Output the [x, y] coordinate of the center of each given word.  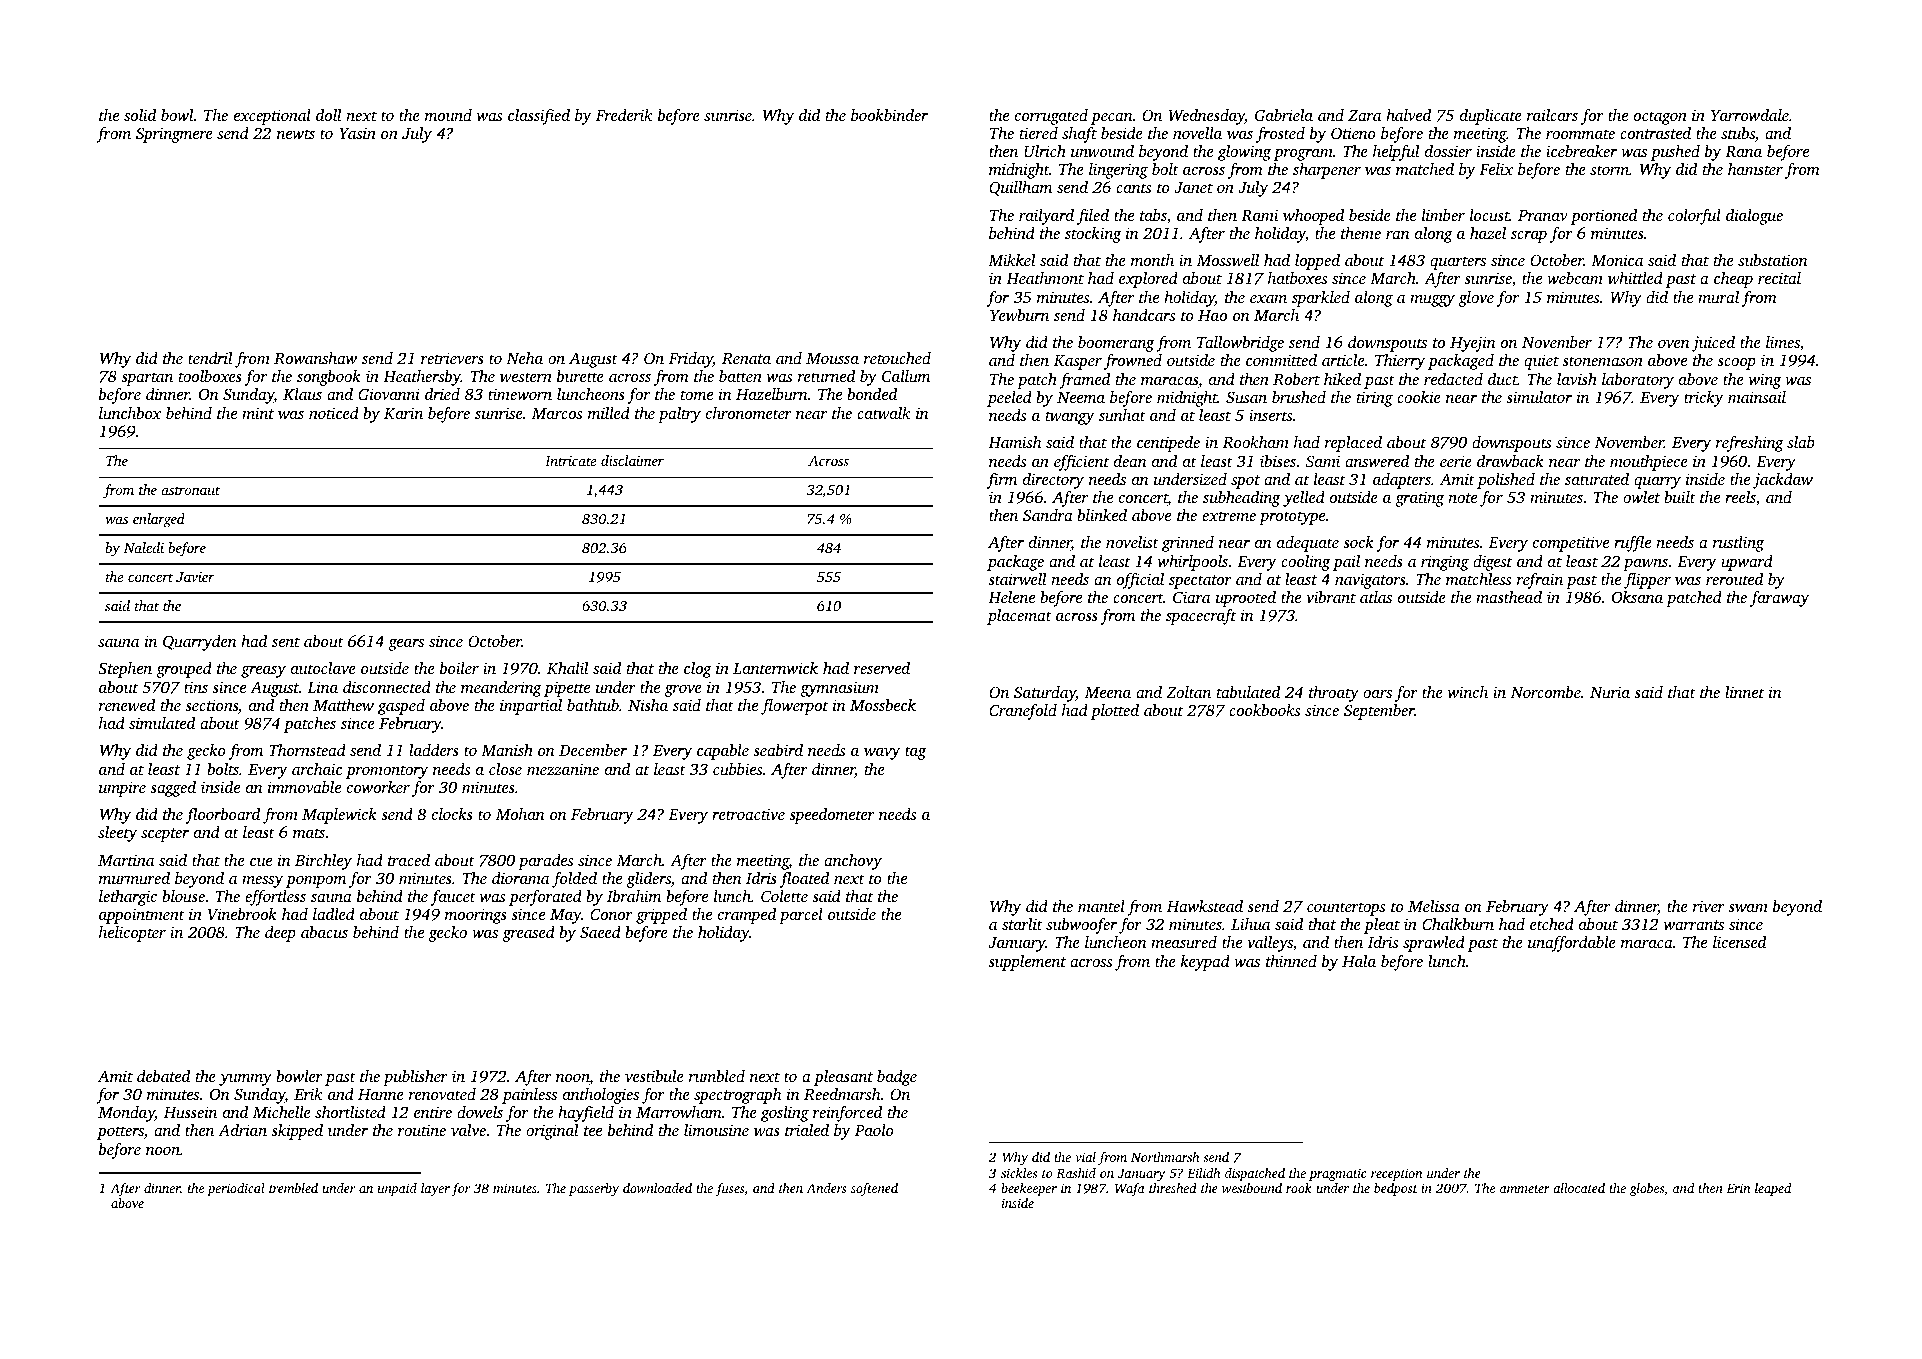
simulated [162, 723]
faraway [1779, 599]
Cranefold [1023, 712]
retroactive [748, 814]
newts [296, 134]
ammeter [1525, 1189]
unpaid [397, 1189]
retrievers [452, 358]
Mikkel [1011, 260]
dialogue [1754, 217]
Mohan [520, 814]
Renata [746, 358]
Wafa [1130, 1189]
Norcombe [1546, 692]
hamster [1755, 169]
